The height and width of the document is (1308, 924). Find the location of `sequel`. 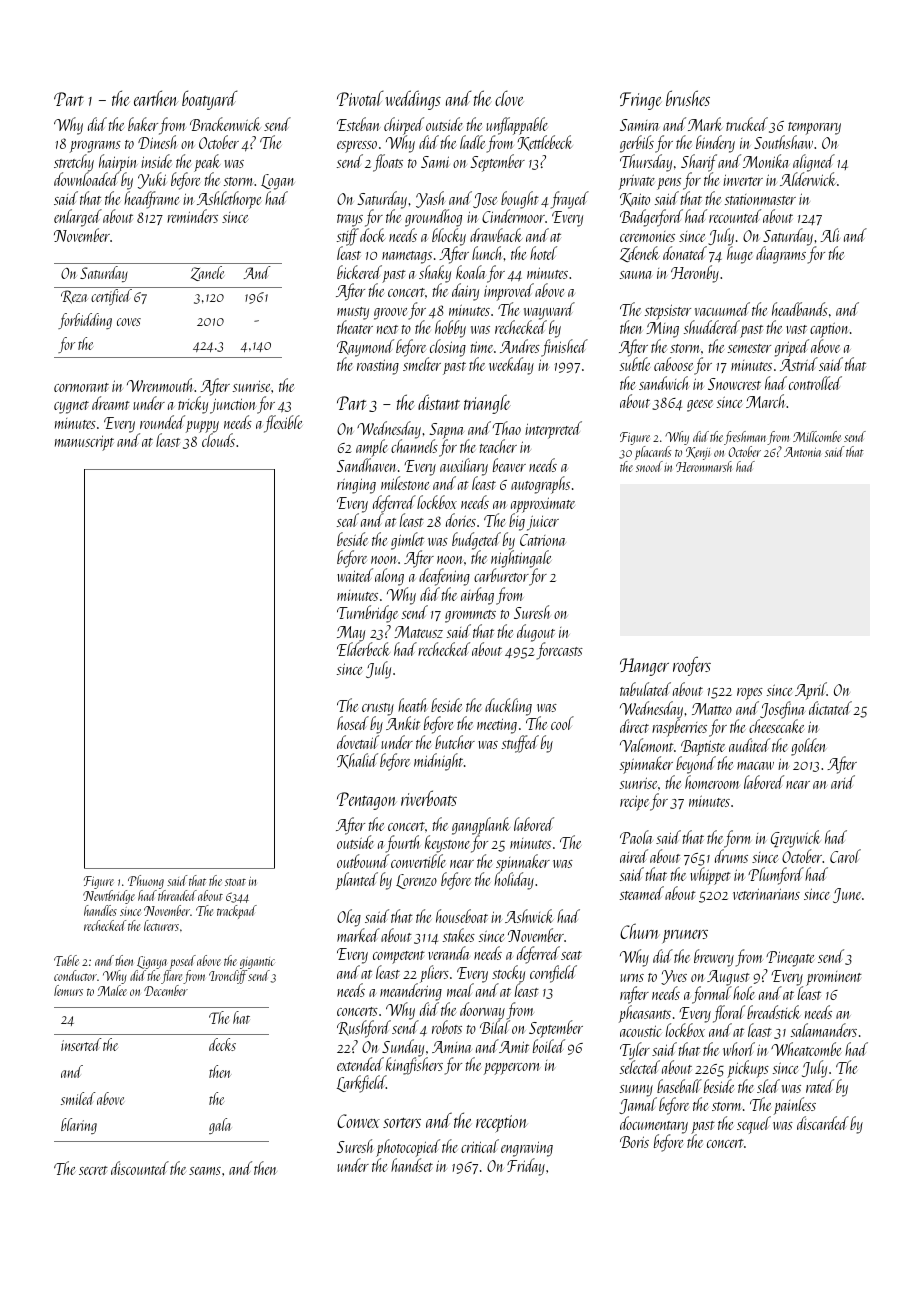

sequel is located at coordinates (754, 1125).
